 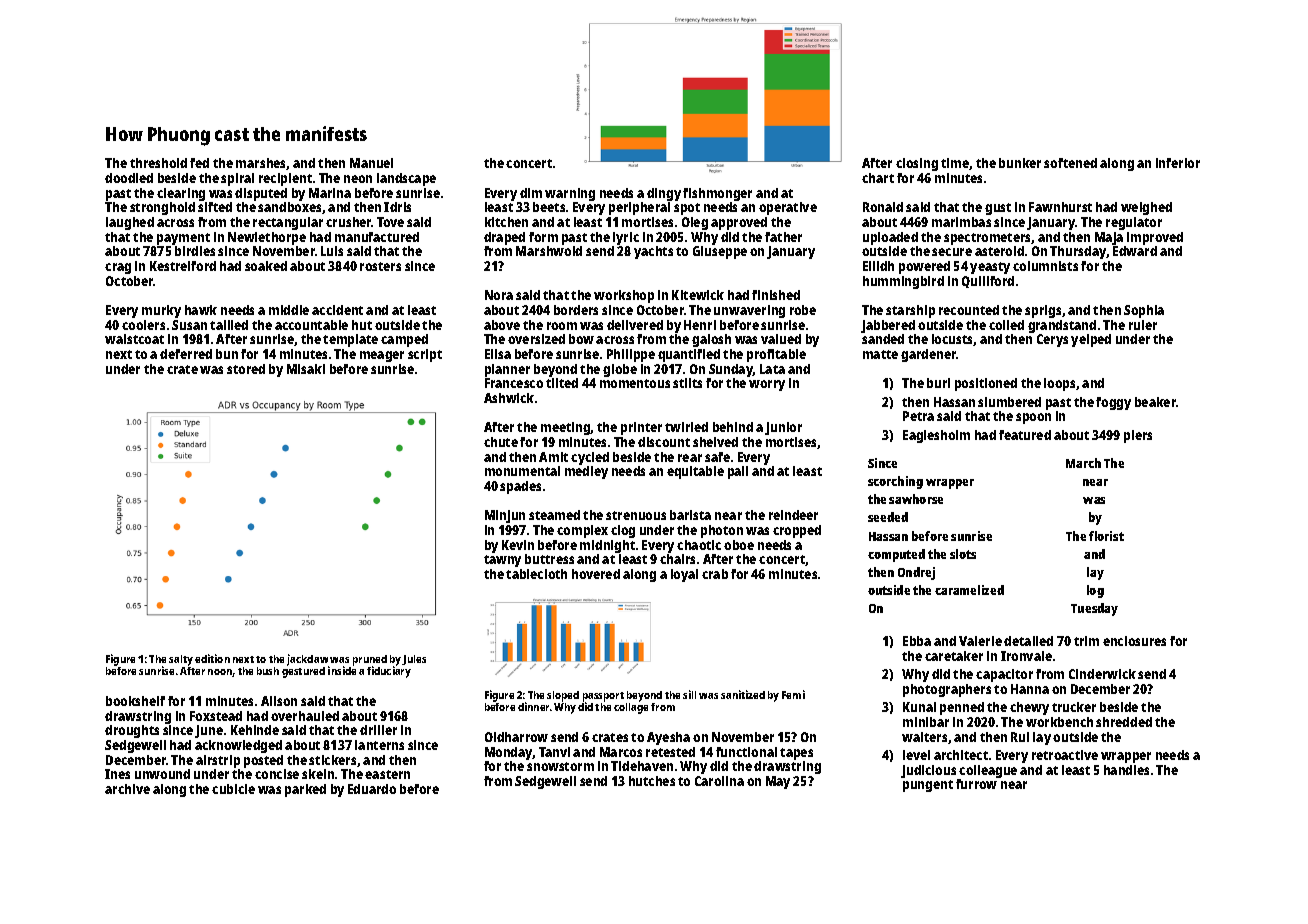 What do you see at coordinates (246, 369) in the screenshot?
I see `stored` at bounding box center [246, 369].
